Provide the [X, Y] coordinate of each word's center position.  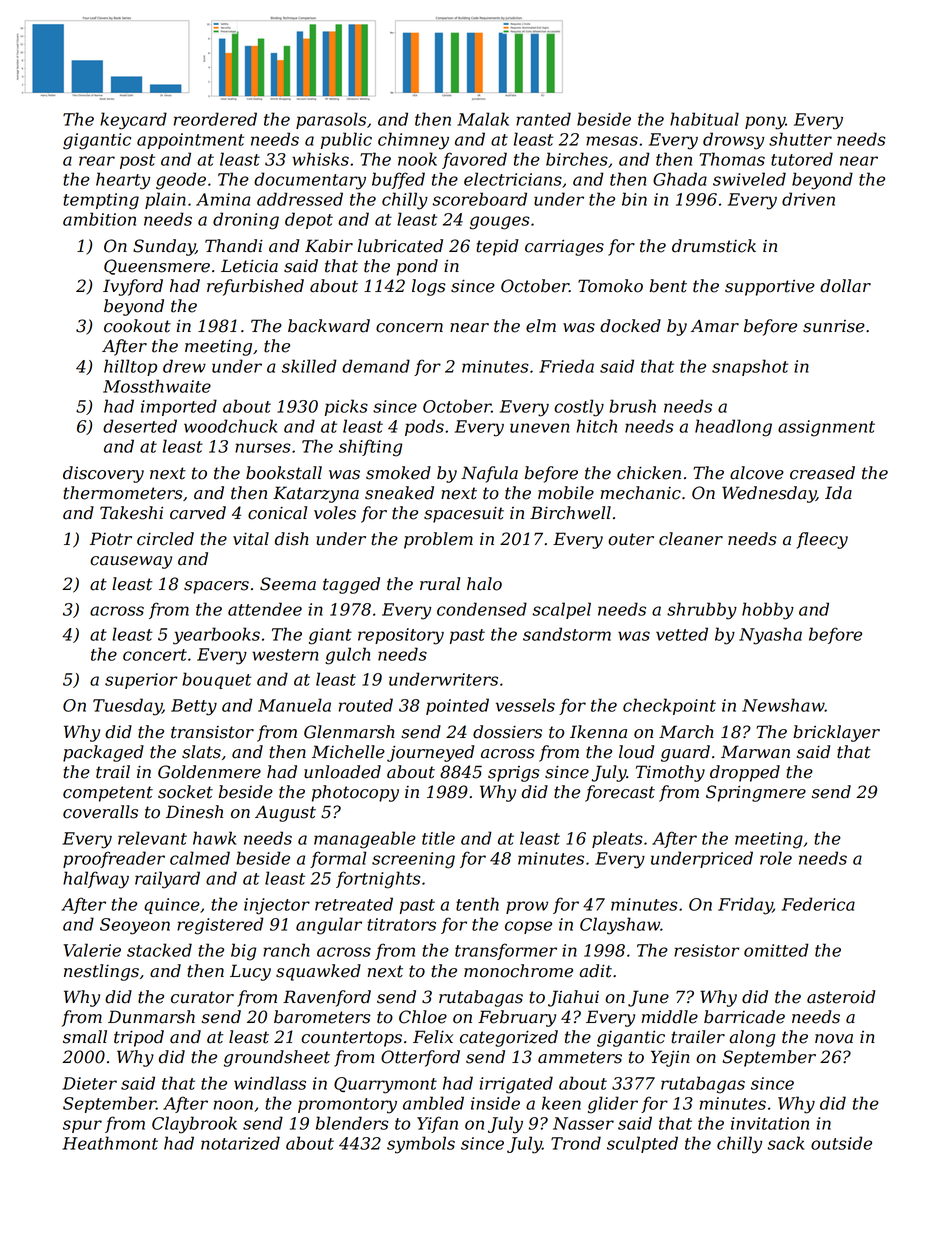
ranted [543, 119]
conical [277, 513]
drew [184, 366]
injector [277, 906]
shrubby [702, 611]
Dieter [89, 1083]
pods [424, 427]
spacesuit [464, 515]
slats [201, 752]
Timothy [670, 773]
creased [822, 473]
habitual [704, 119]
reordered [215, 119]
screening [413, 860]
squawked [318, 972]
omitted [776, 950]
